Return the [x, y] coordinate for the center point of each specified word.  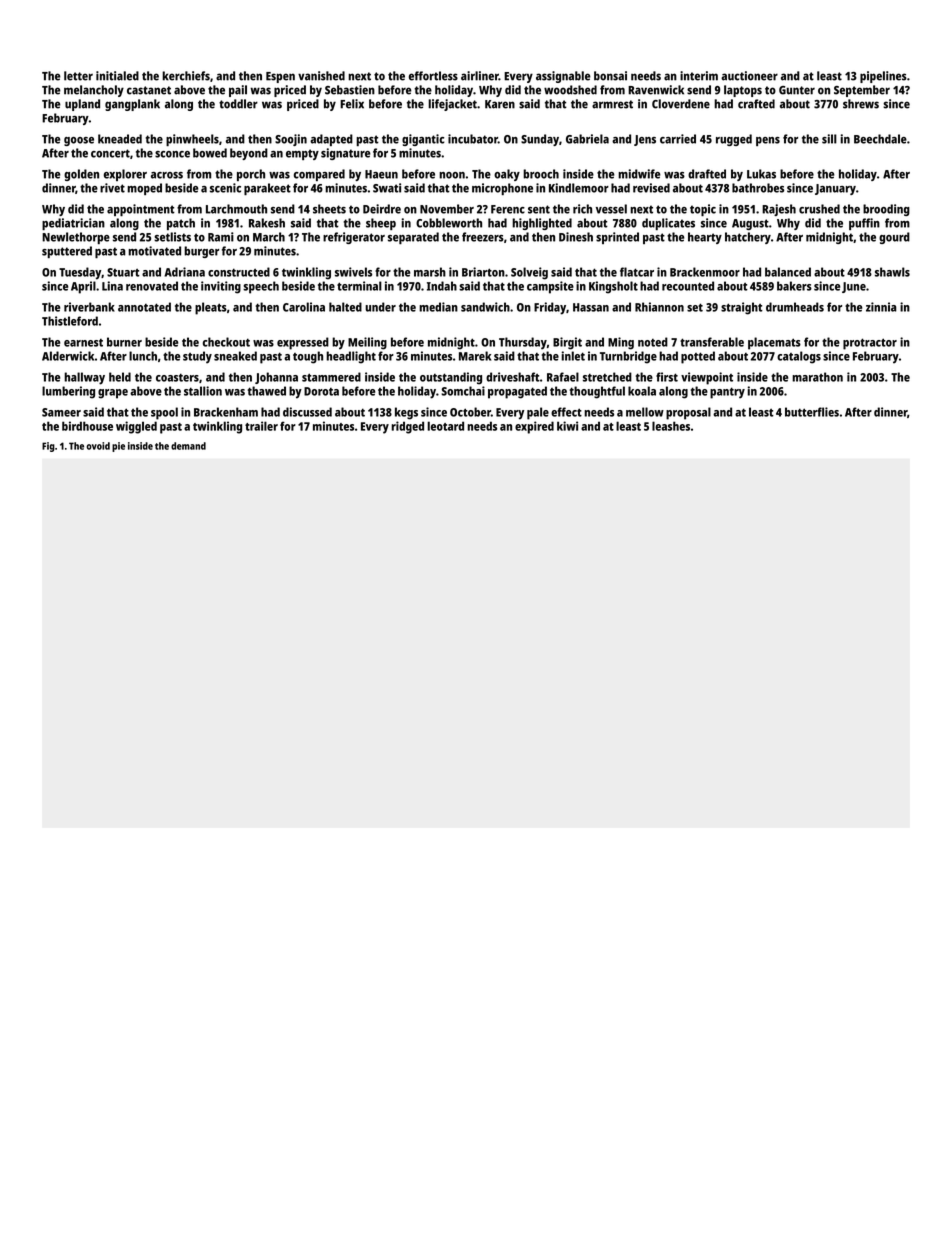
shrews [861, 104]
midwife [639, 174]
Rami [221, 237]
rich [582, 209]
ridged [407, 427]
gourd [894, 238]
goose [79, 141]
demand [188, 446]
